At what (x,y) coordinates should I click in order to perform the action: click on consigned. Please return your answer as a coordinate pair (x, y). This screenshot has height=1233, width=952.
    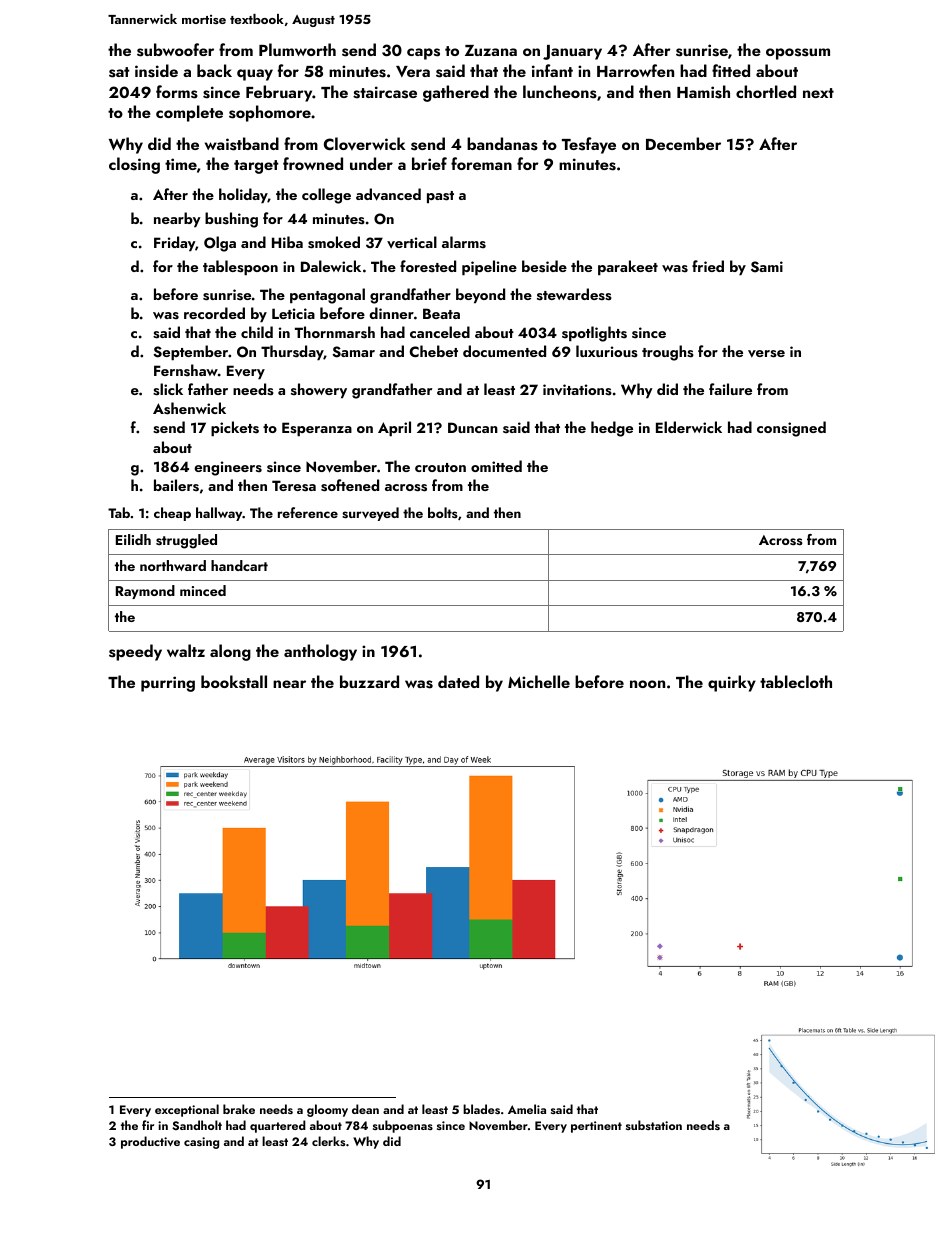
    Looking at the image, I should click on (791, 429).
